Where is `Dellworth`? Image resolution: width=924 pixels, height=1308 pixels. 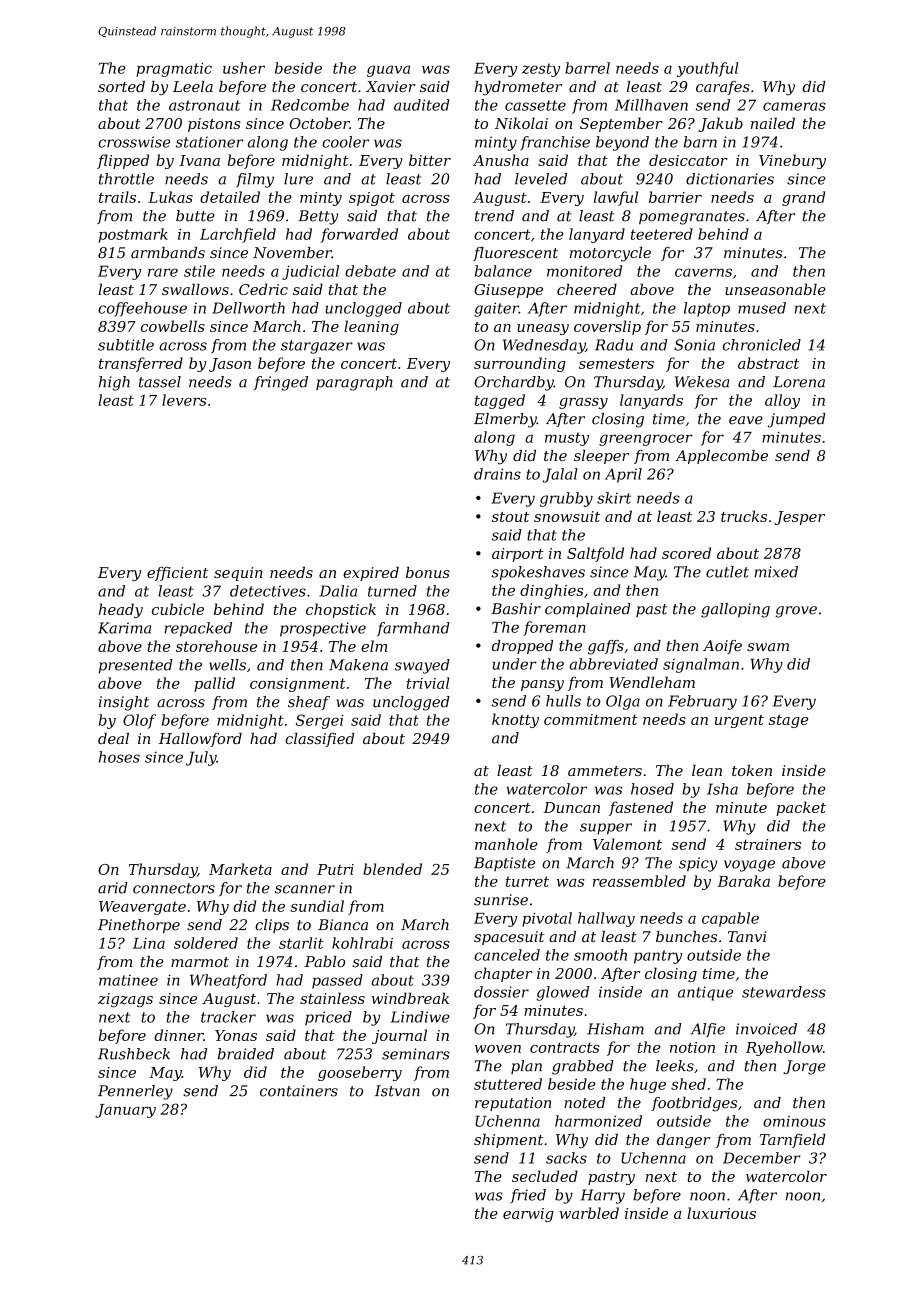 Dellworth is located at coordinates (248, 308).
